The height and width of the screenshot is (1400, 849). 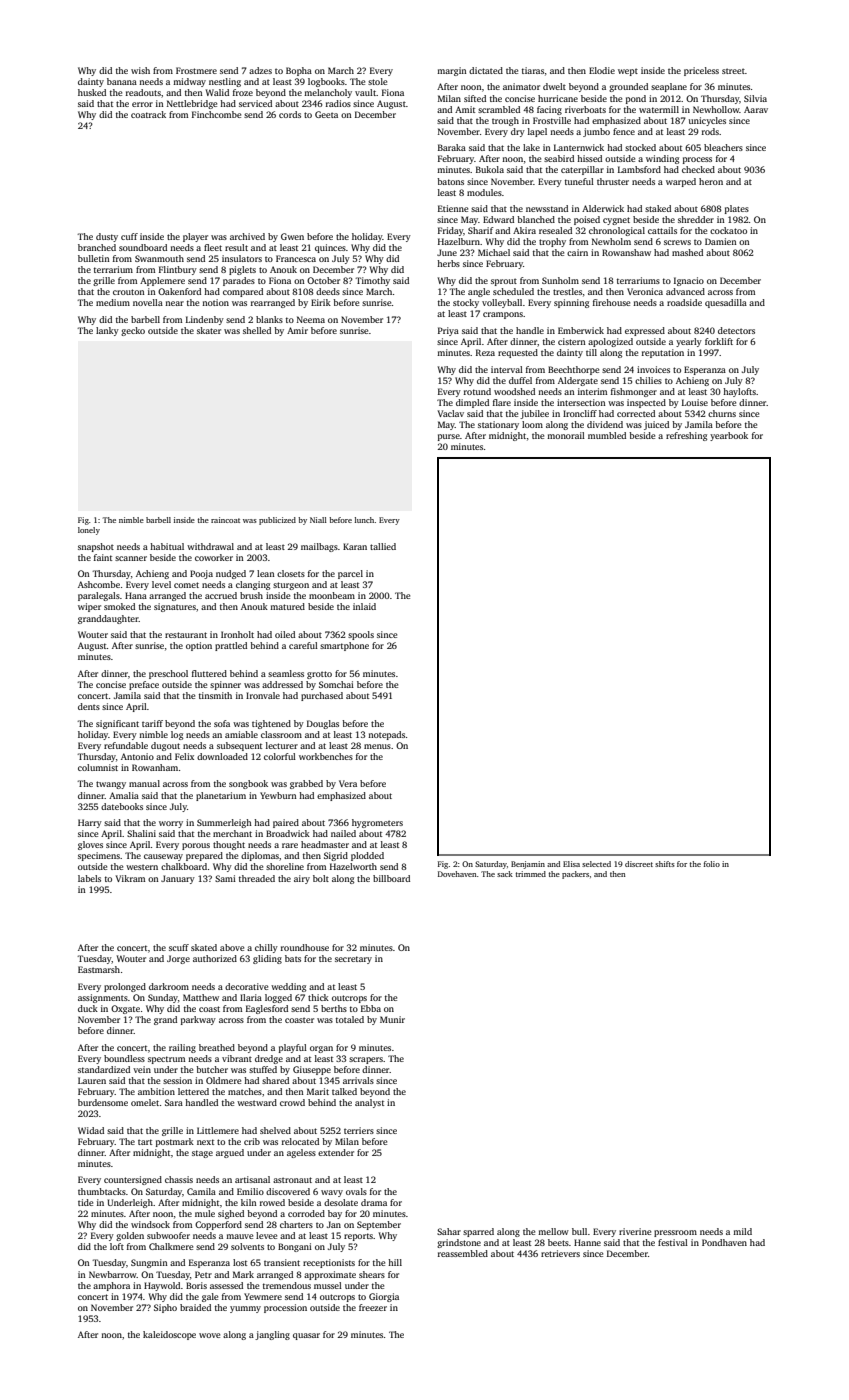 What do you see at coordinates (712, 864) in the screenshot?
I see `folio` at bounding box center [712, 864].
